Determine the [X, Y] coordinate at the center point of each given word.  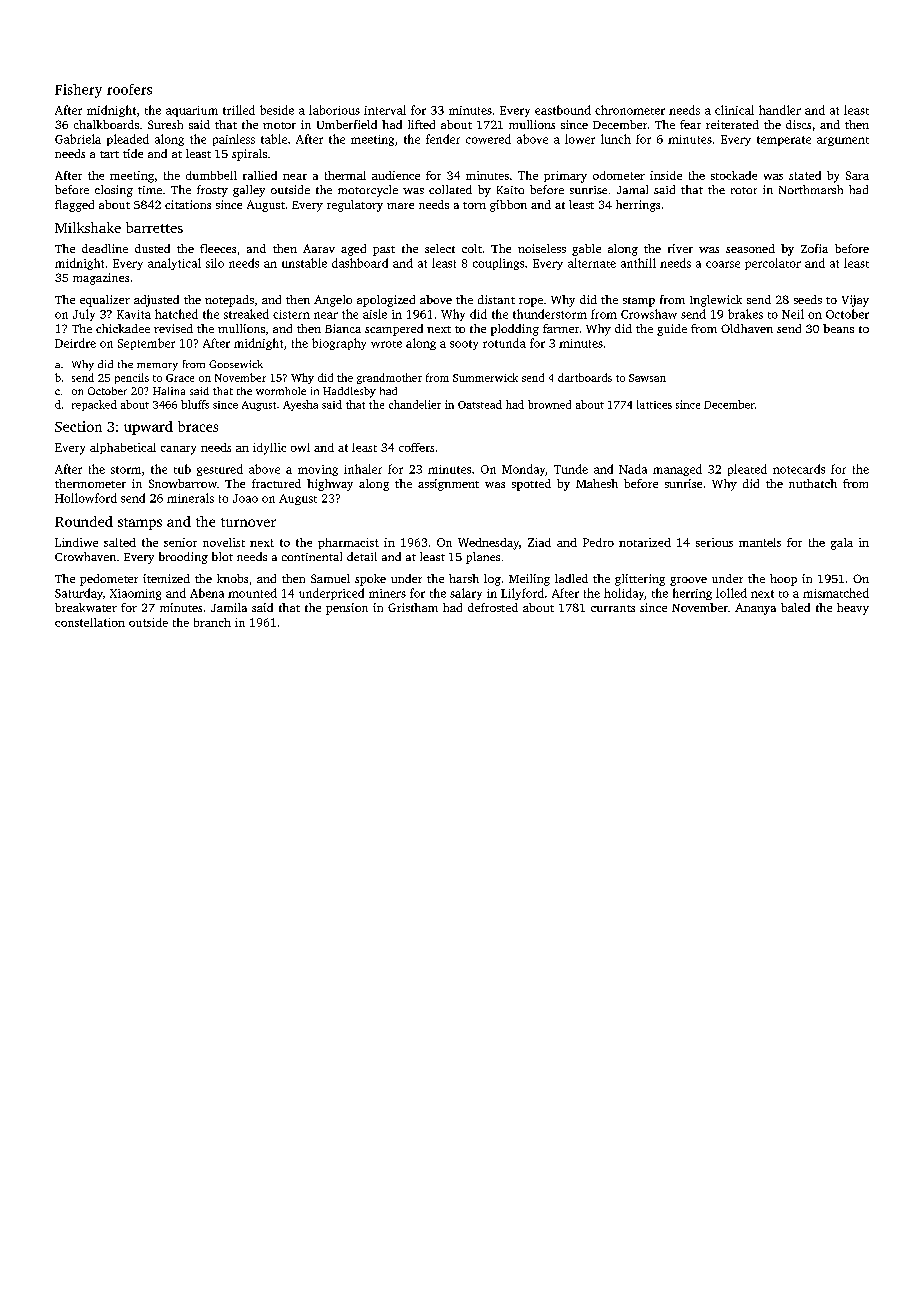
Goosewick [236, 364]
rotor [744, 190]
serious [714, 542]
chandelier [415, 404]
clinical [734, 110]
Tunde [571, 469]
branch [212, 622]
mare [400, 206]
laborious [334, 110]
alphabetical [123, 448]
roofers [129, 89]
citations [188, 204]
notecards [799, 469]
